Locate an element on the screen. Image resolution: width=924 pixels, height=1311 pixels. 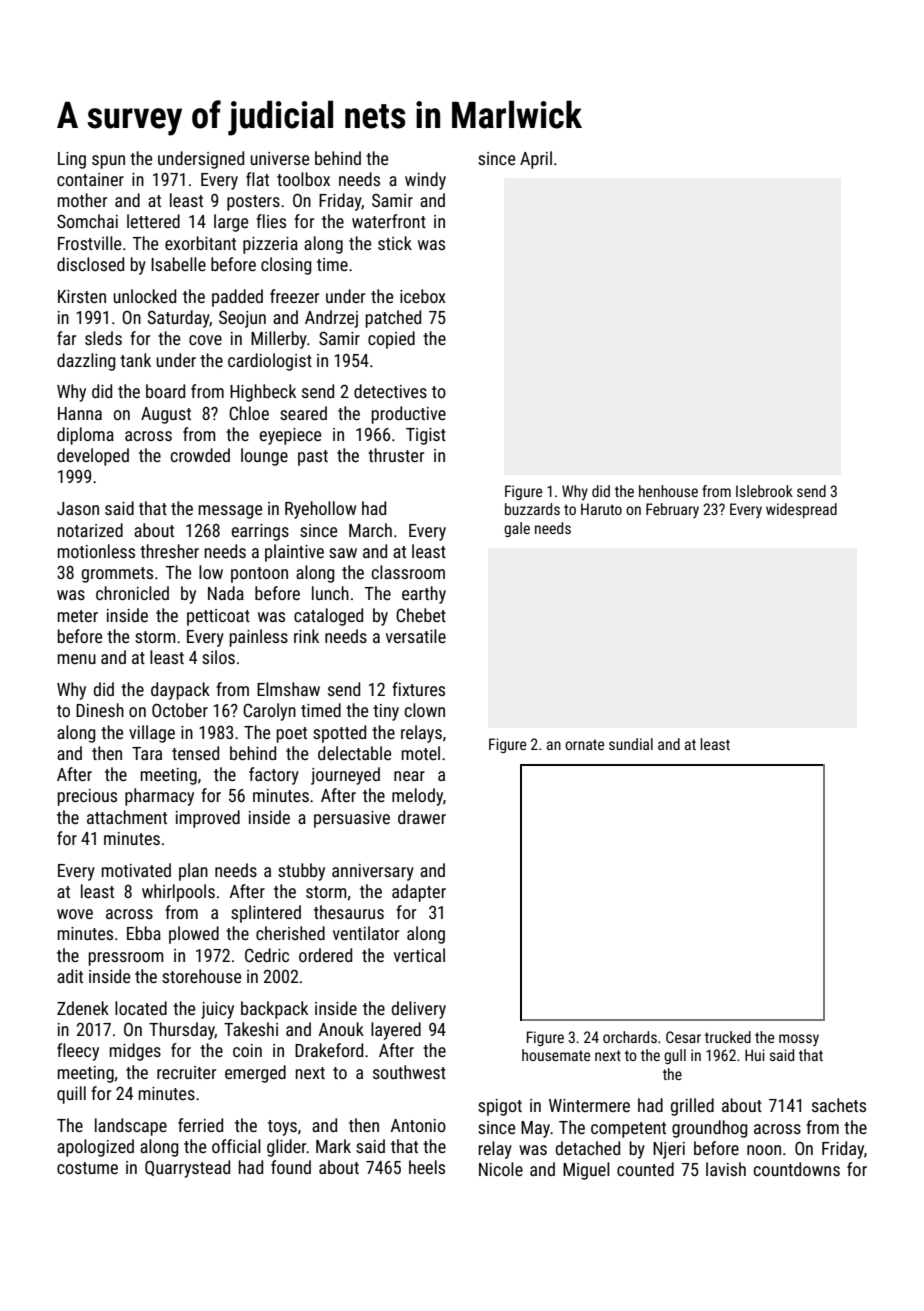
April is located at coordinates (536, 160).
